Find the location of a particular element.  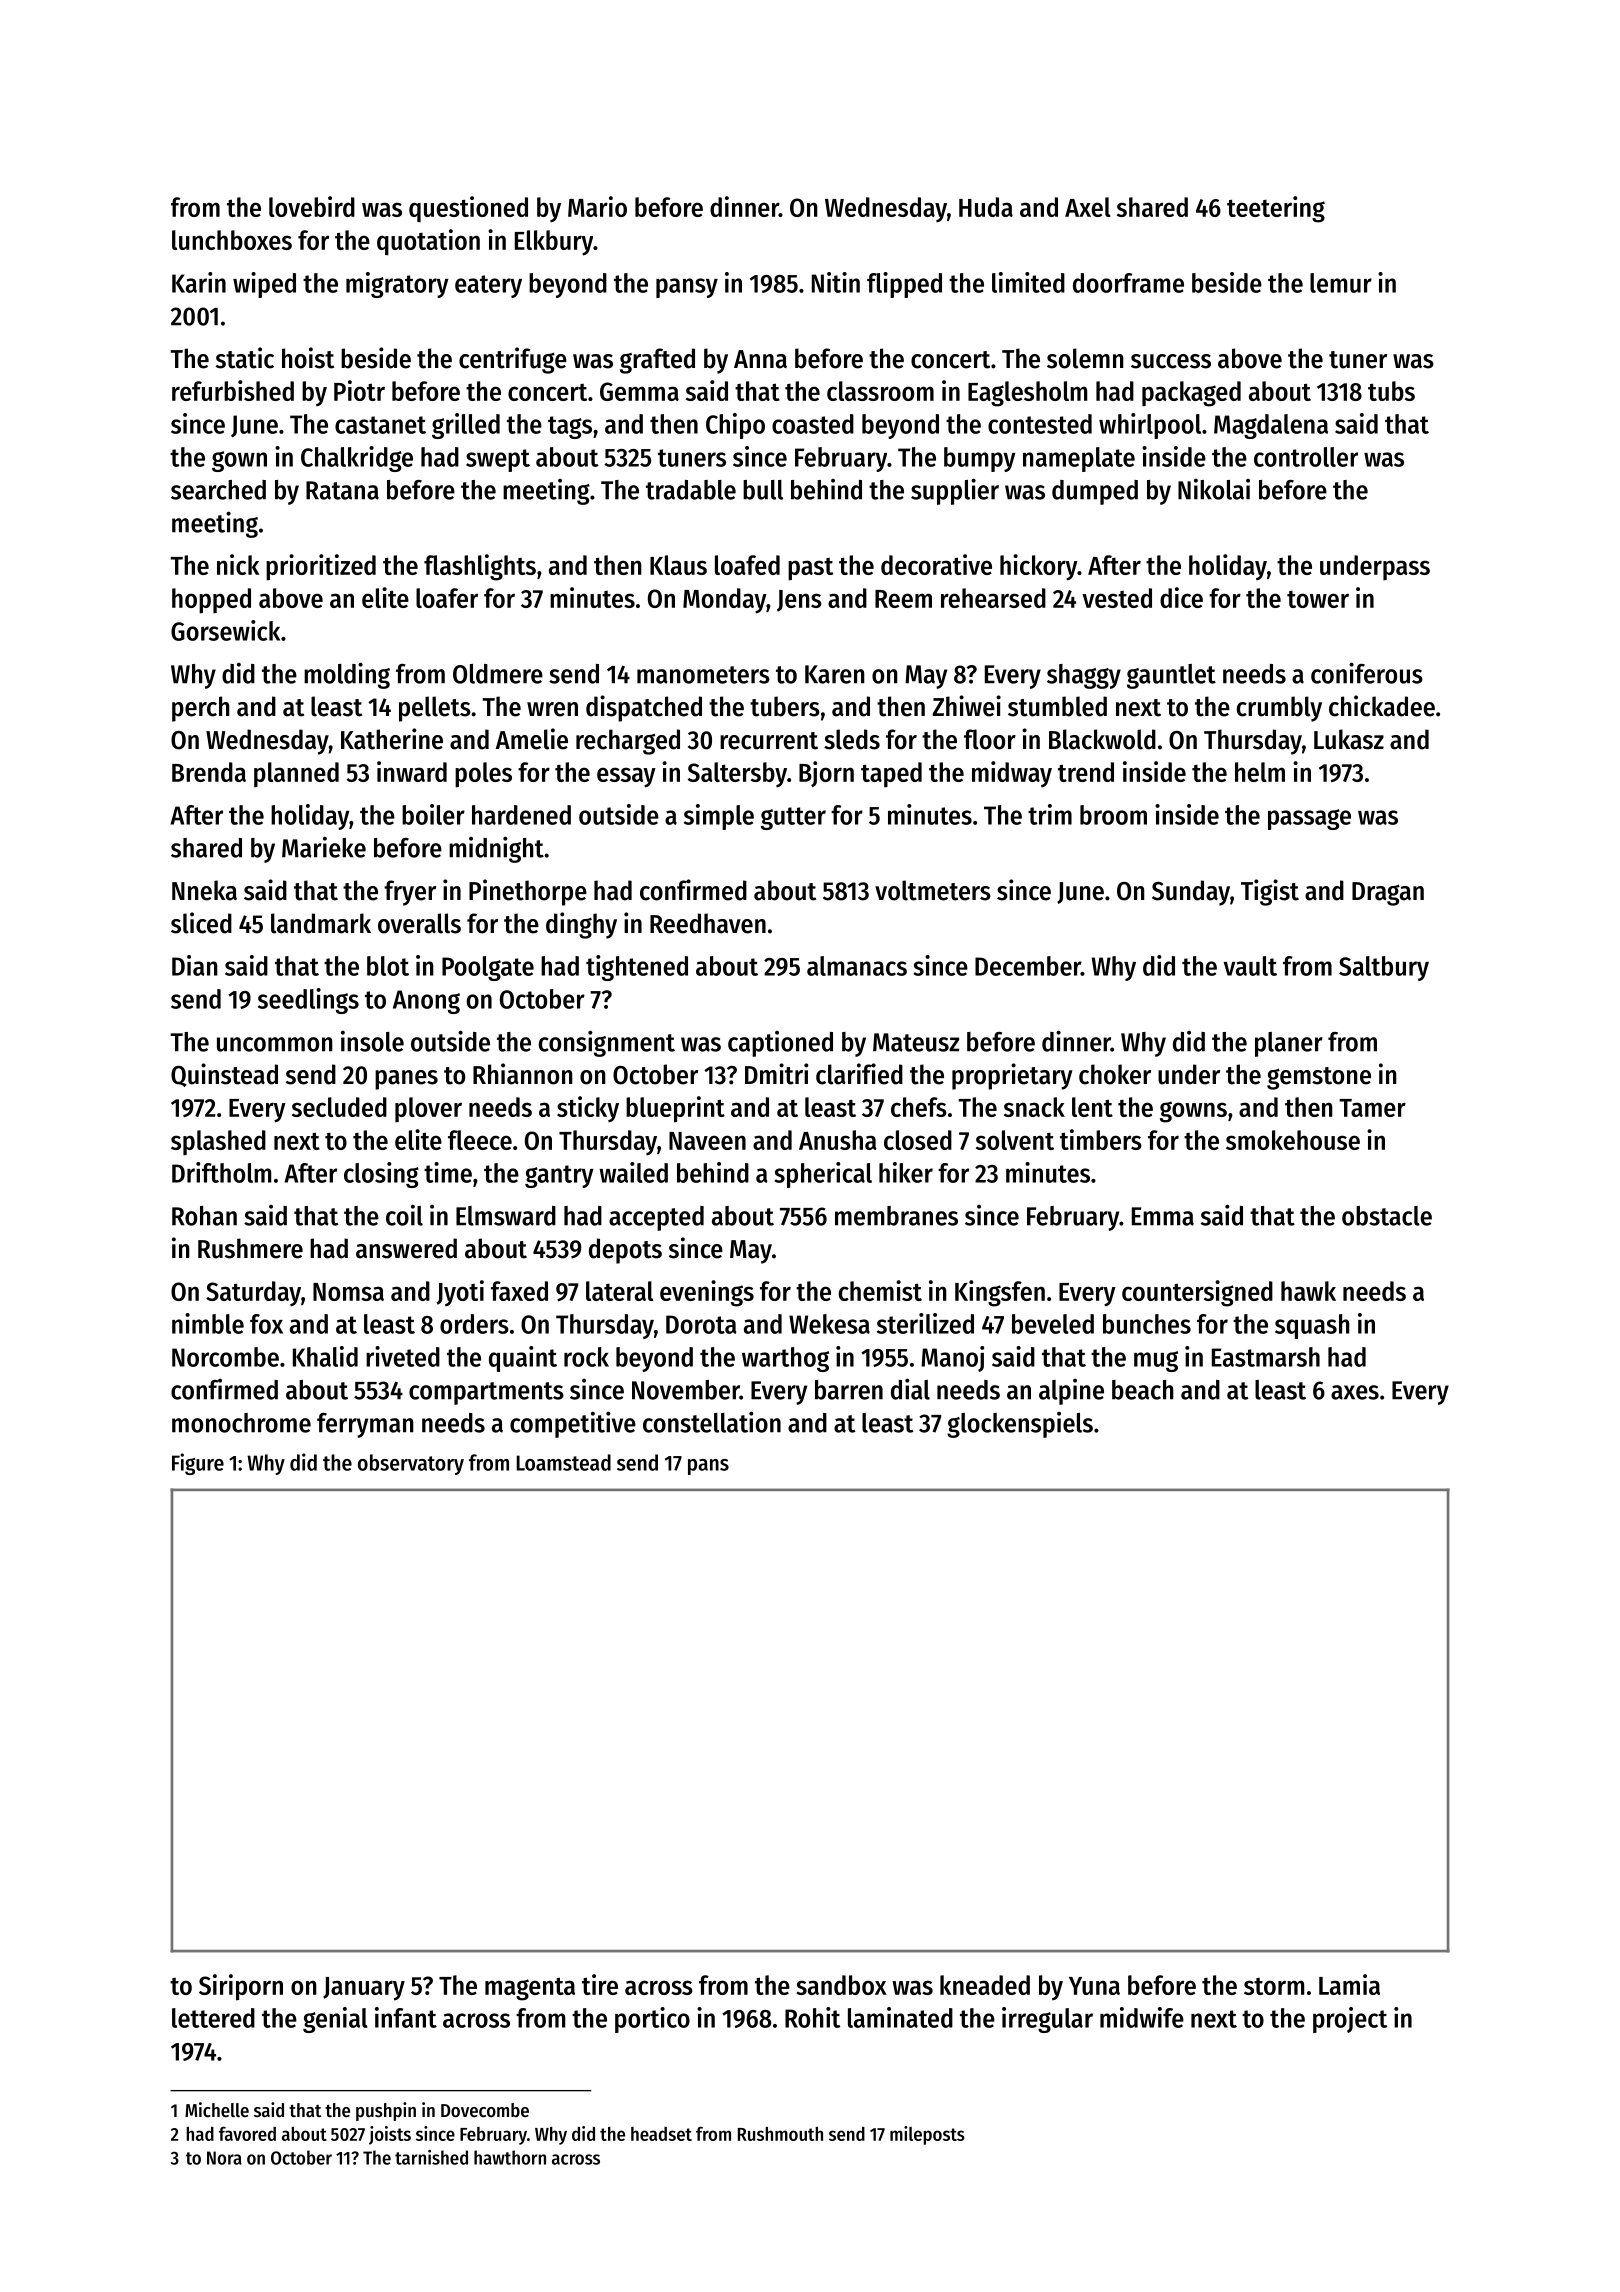

Figure is located at coordinates (198, 1464).
